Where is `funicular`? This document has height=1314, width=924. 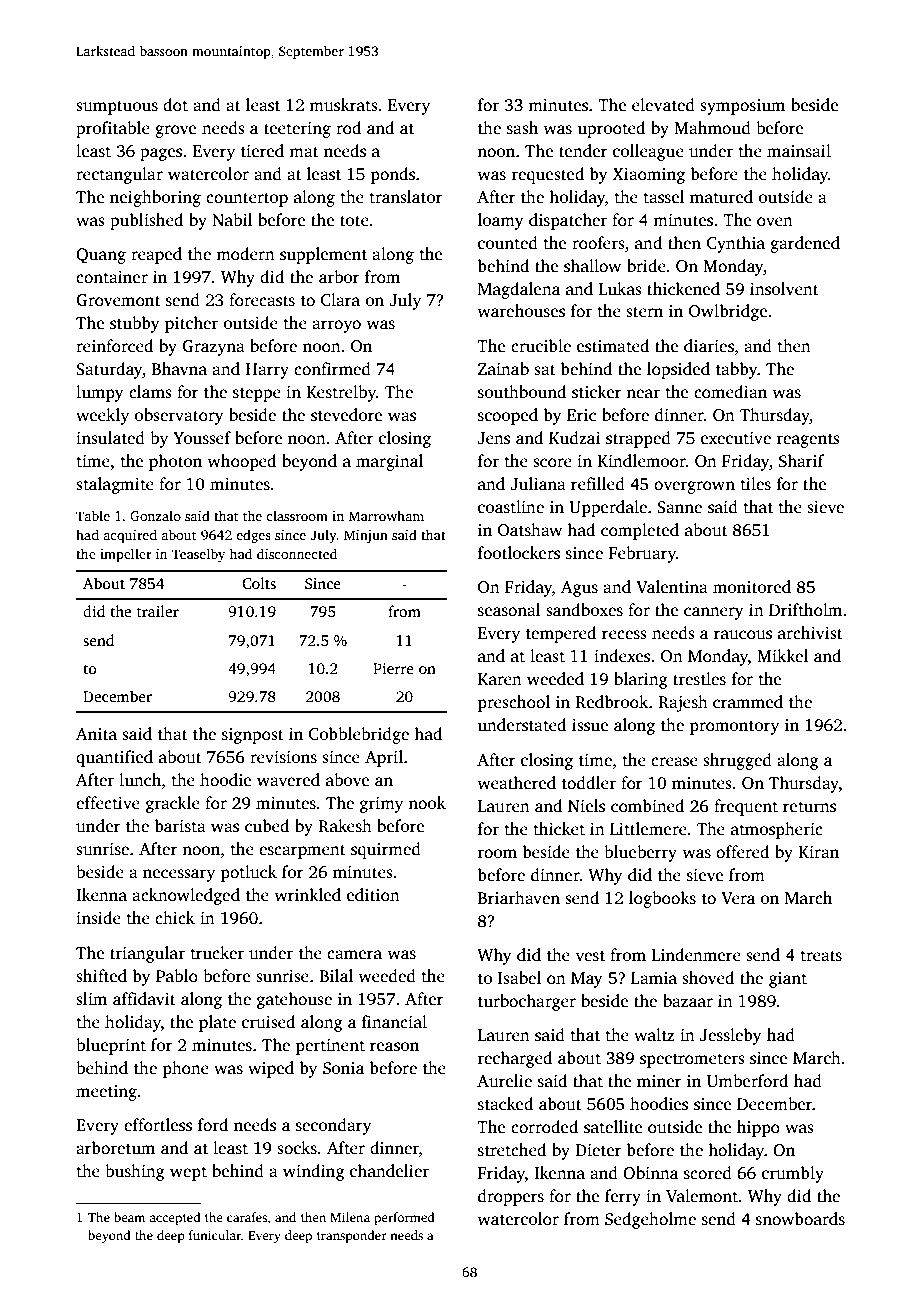
funicular is located at coordinates (215, 1235).
